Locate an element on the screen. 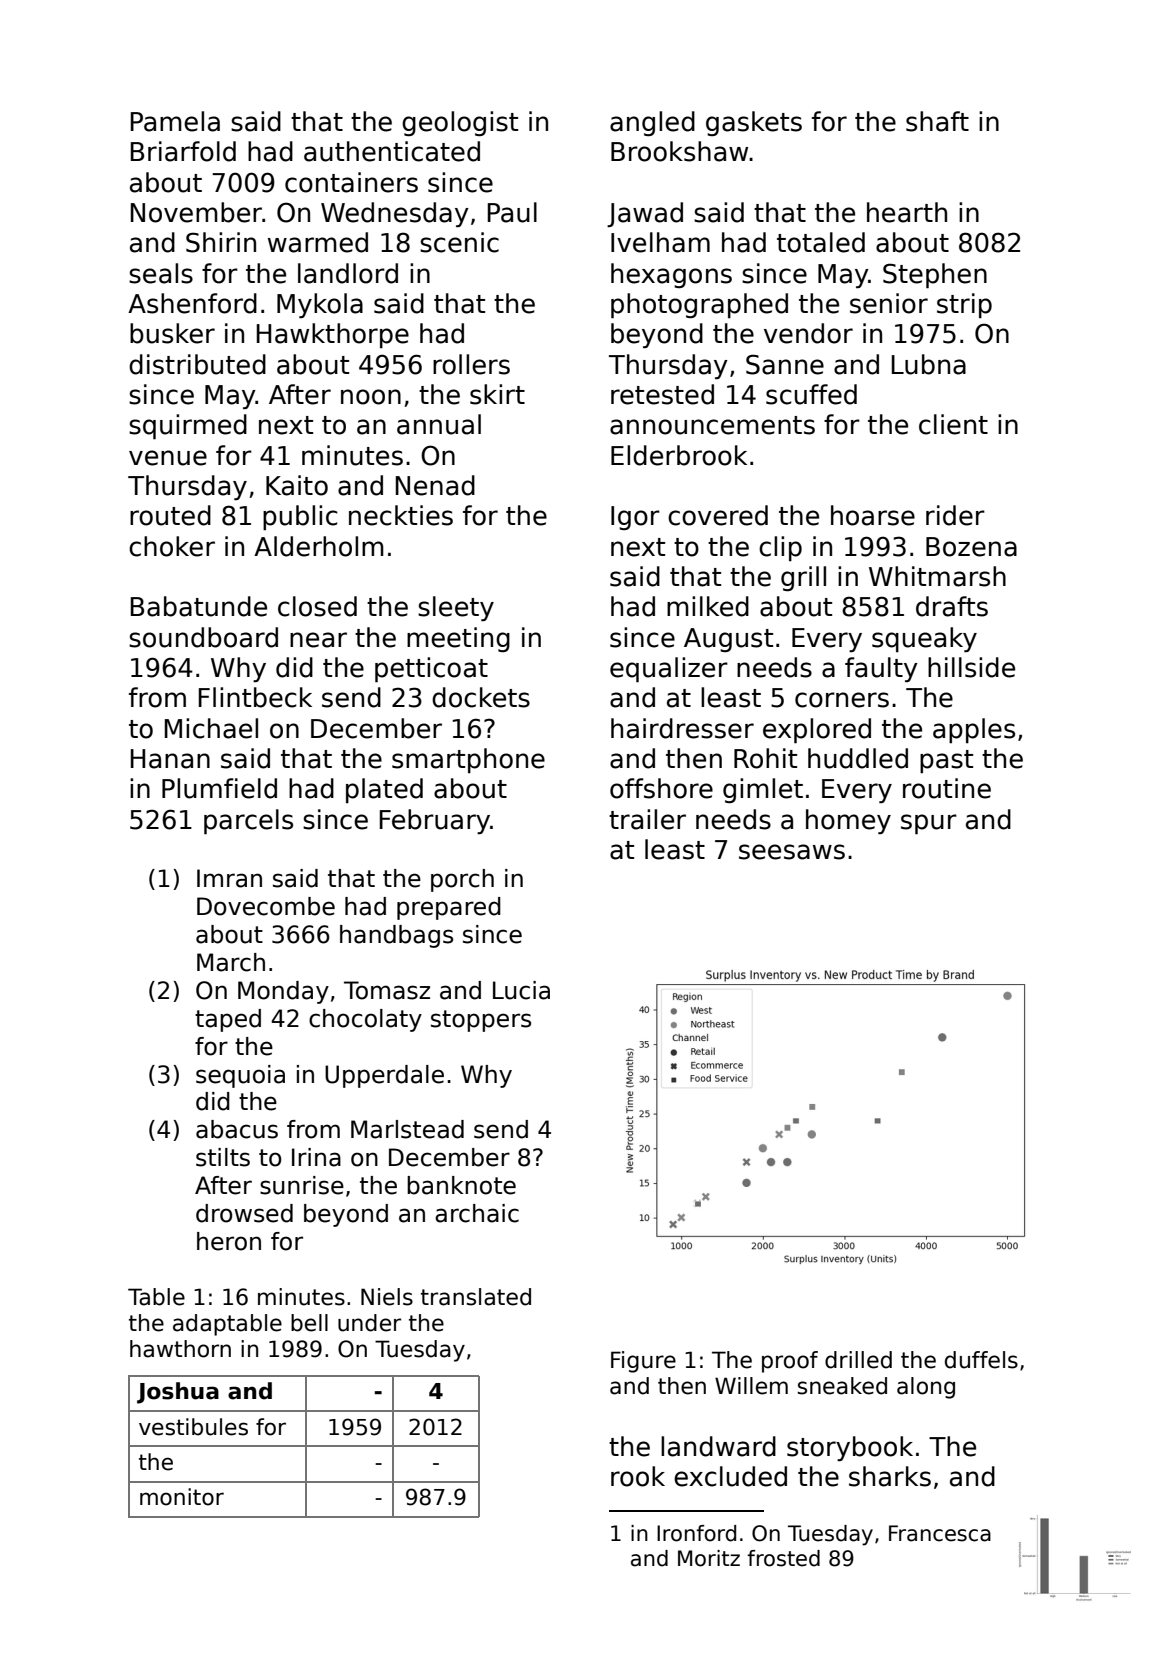 This screenshot has height=1654, width=1165. stilts is located at coordinates (223, 1157).
